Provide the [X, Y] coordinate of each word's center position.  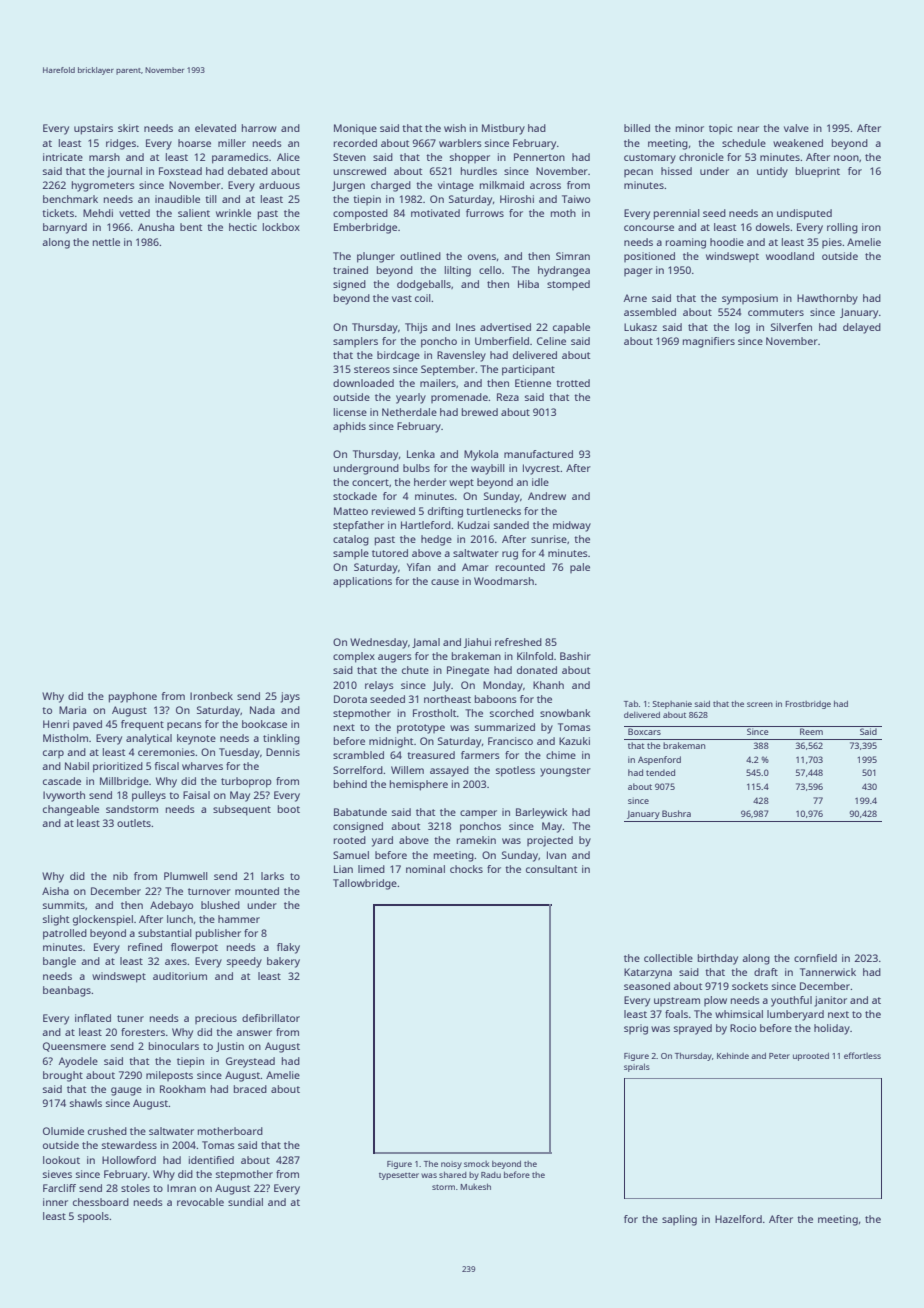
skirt [128, 128]
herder [430, 482]
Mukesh [475, 1187]
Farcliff [59, 1188]
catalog [351, 540]
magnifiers [709, 342]
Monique [355, 129]
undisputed [804, 214]
